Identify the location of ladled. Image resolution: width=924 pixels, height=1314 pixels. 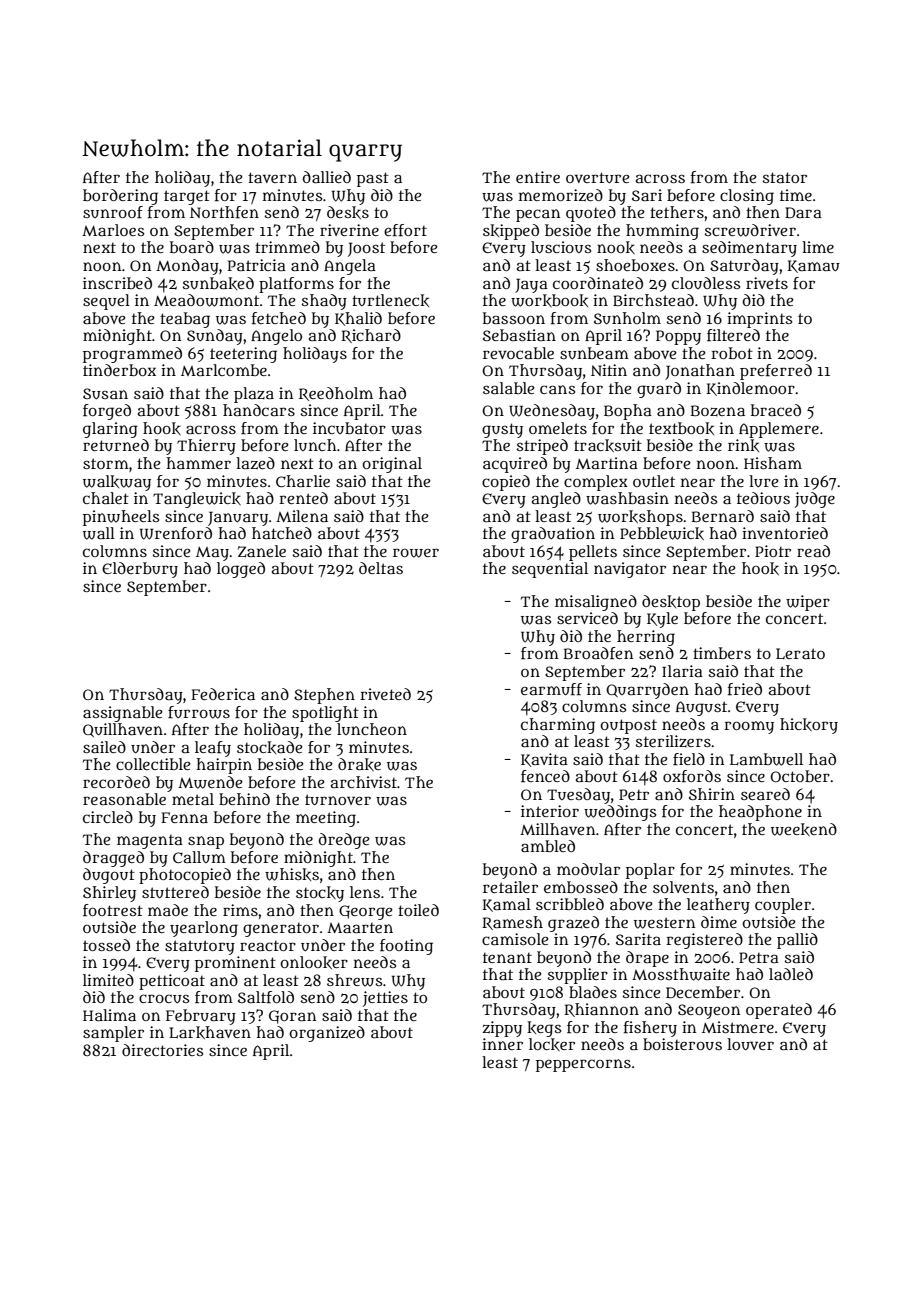
(791, 974).
